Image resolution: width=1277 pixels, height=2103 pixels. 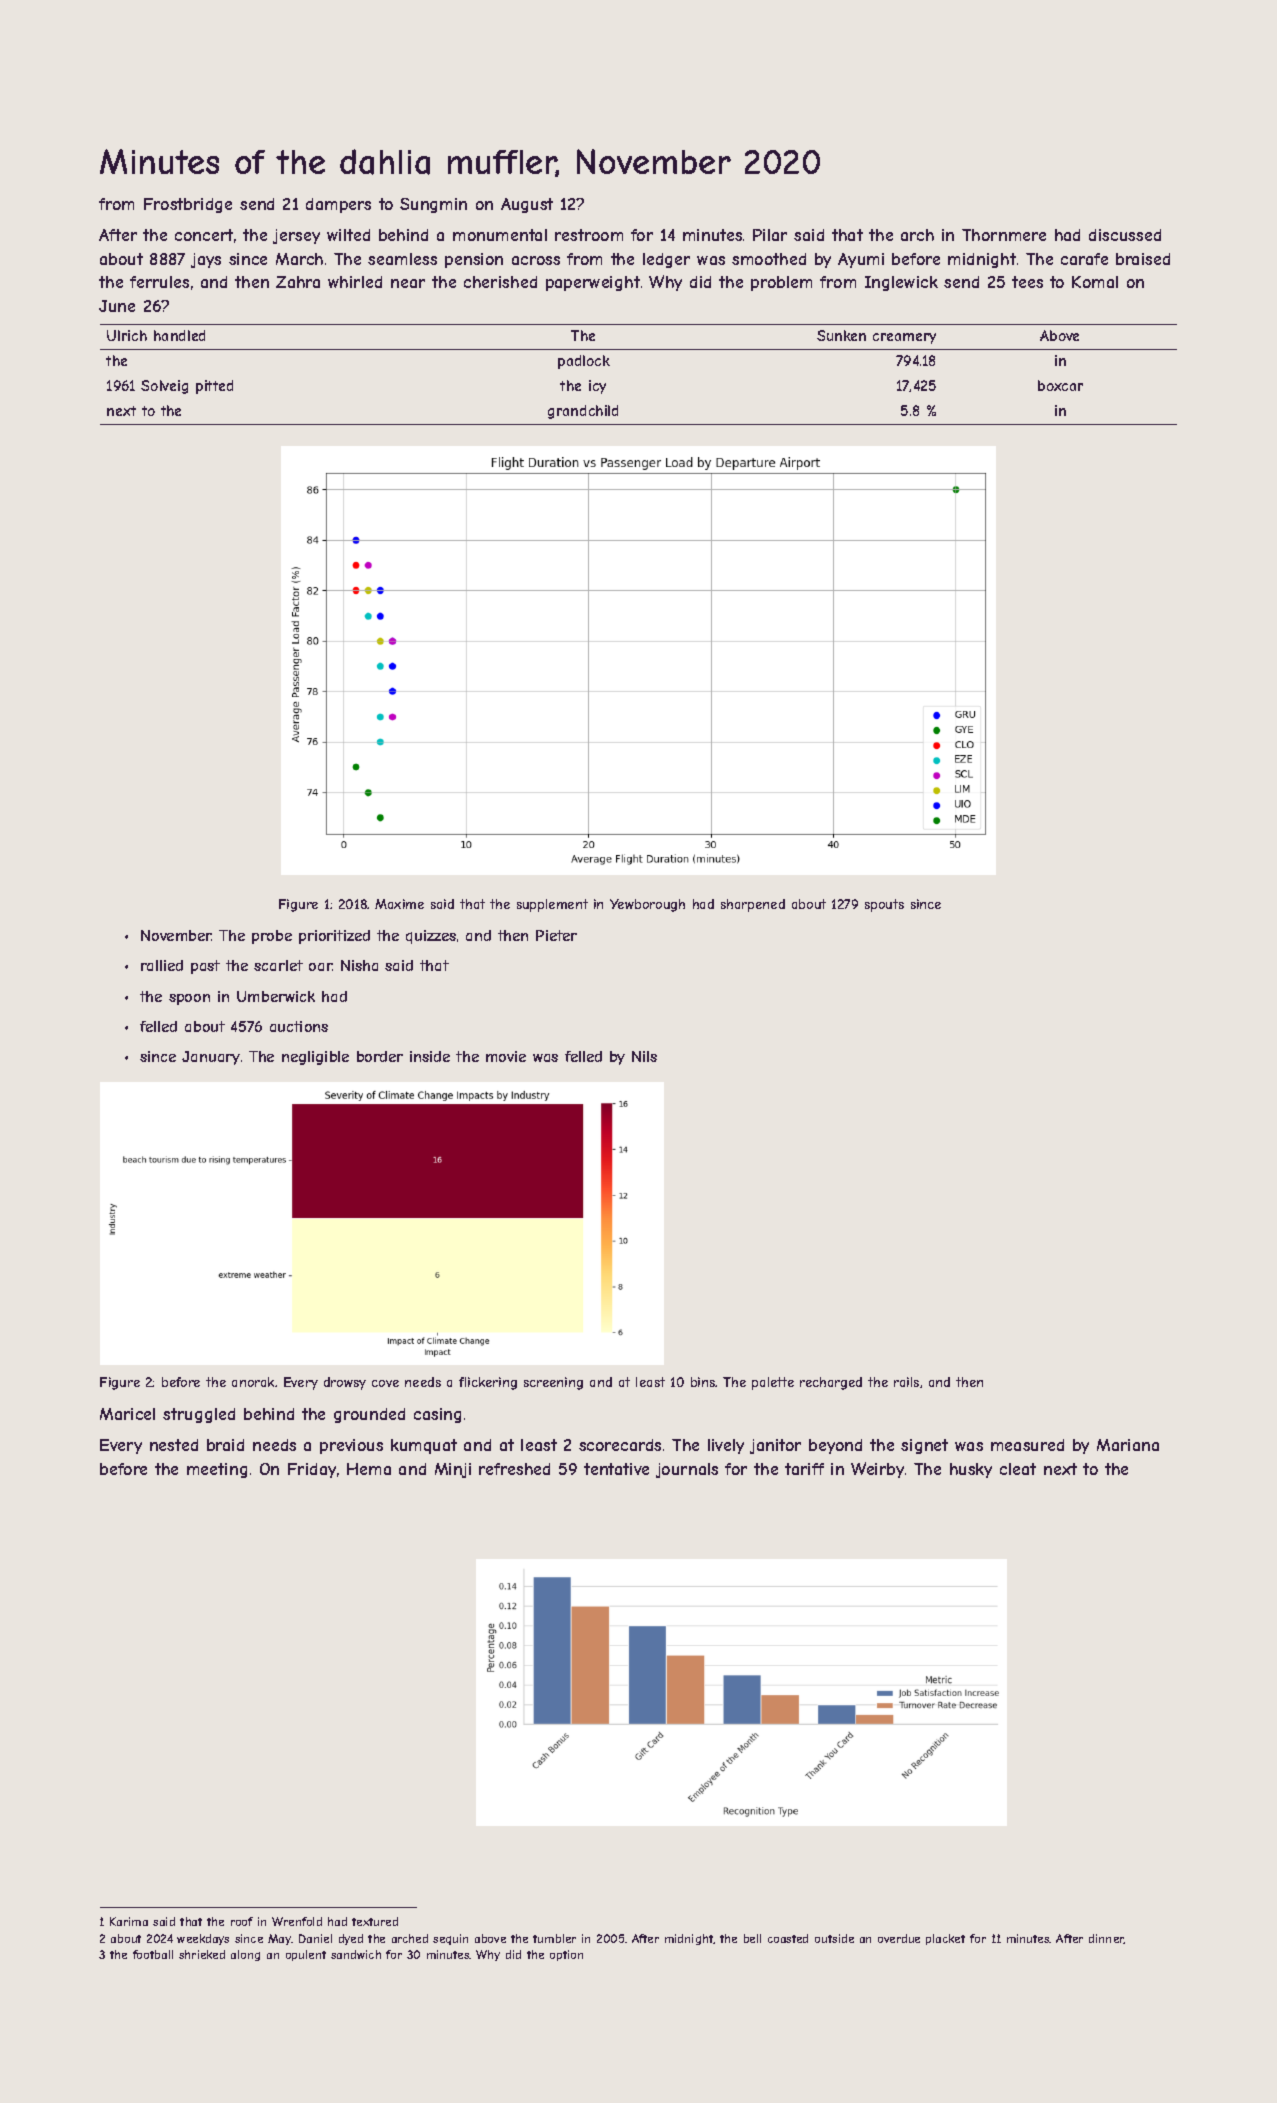 I want to click on restroom, so click(x=589, y=235).
